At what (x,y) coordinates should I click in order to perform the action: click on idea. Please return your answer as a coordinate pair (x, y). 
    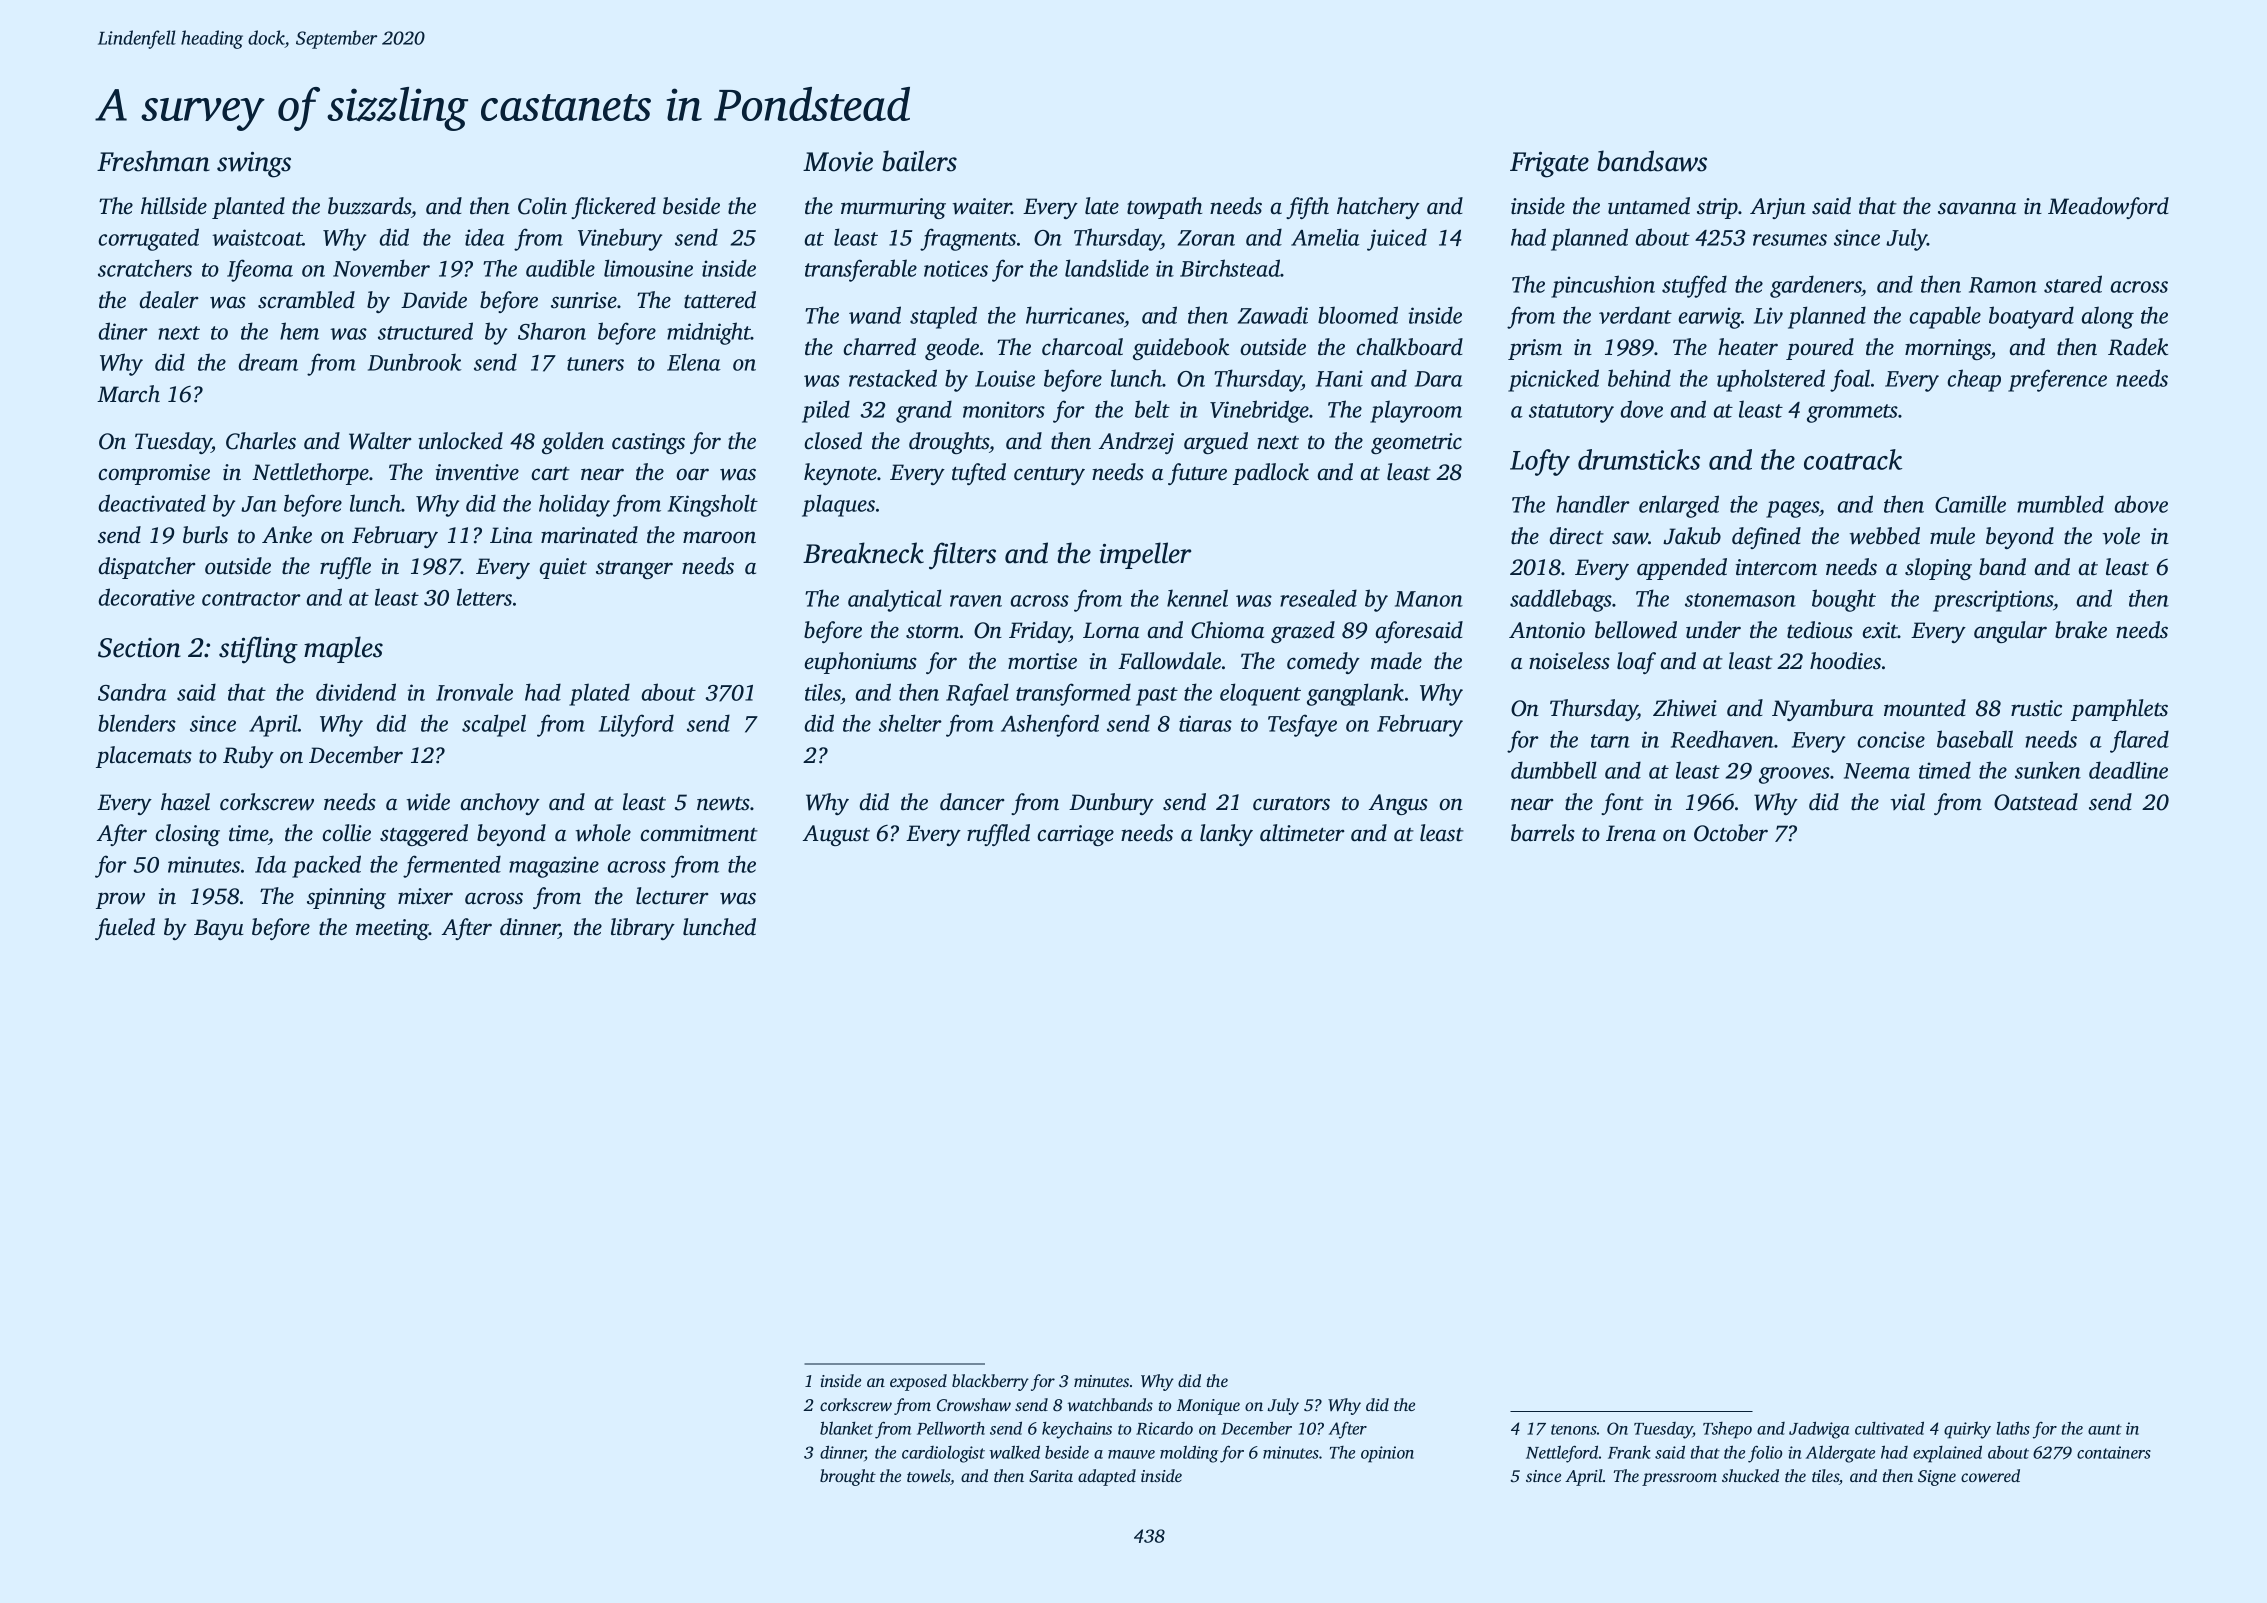
    Looking at the image, I should click on (485, 237).
